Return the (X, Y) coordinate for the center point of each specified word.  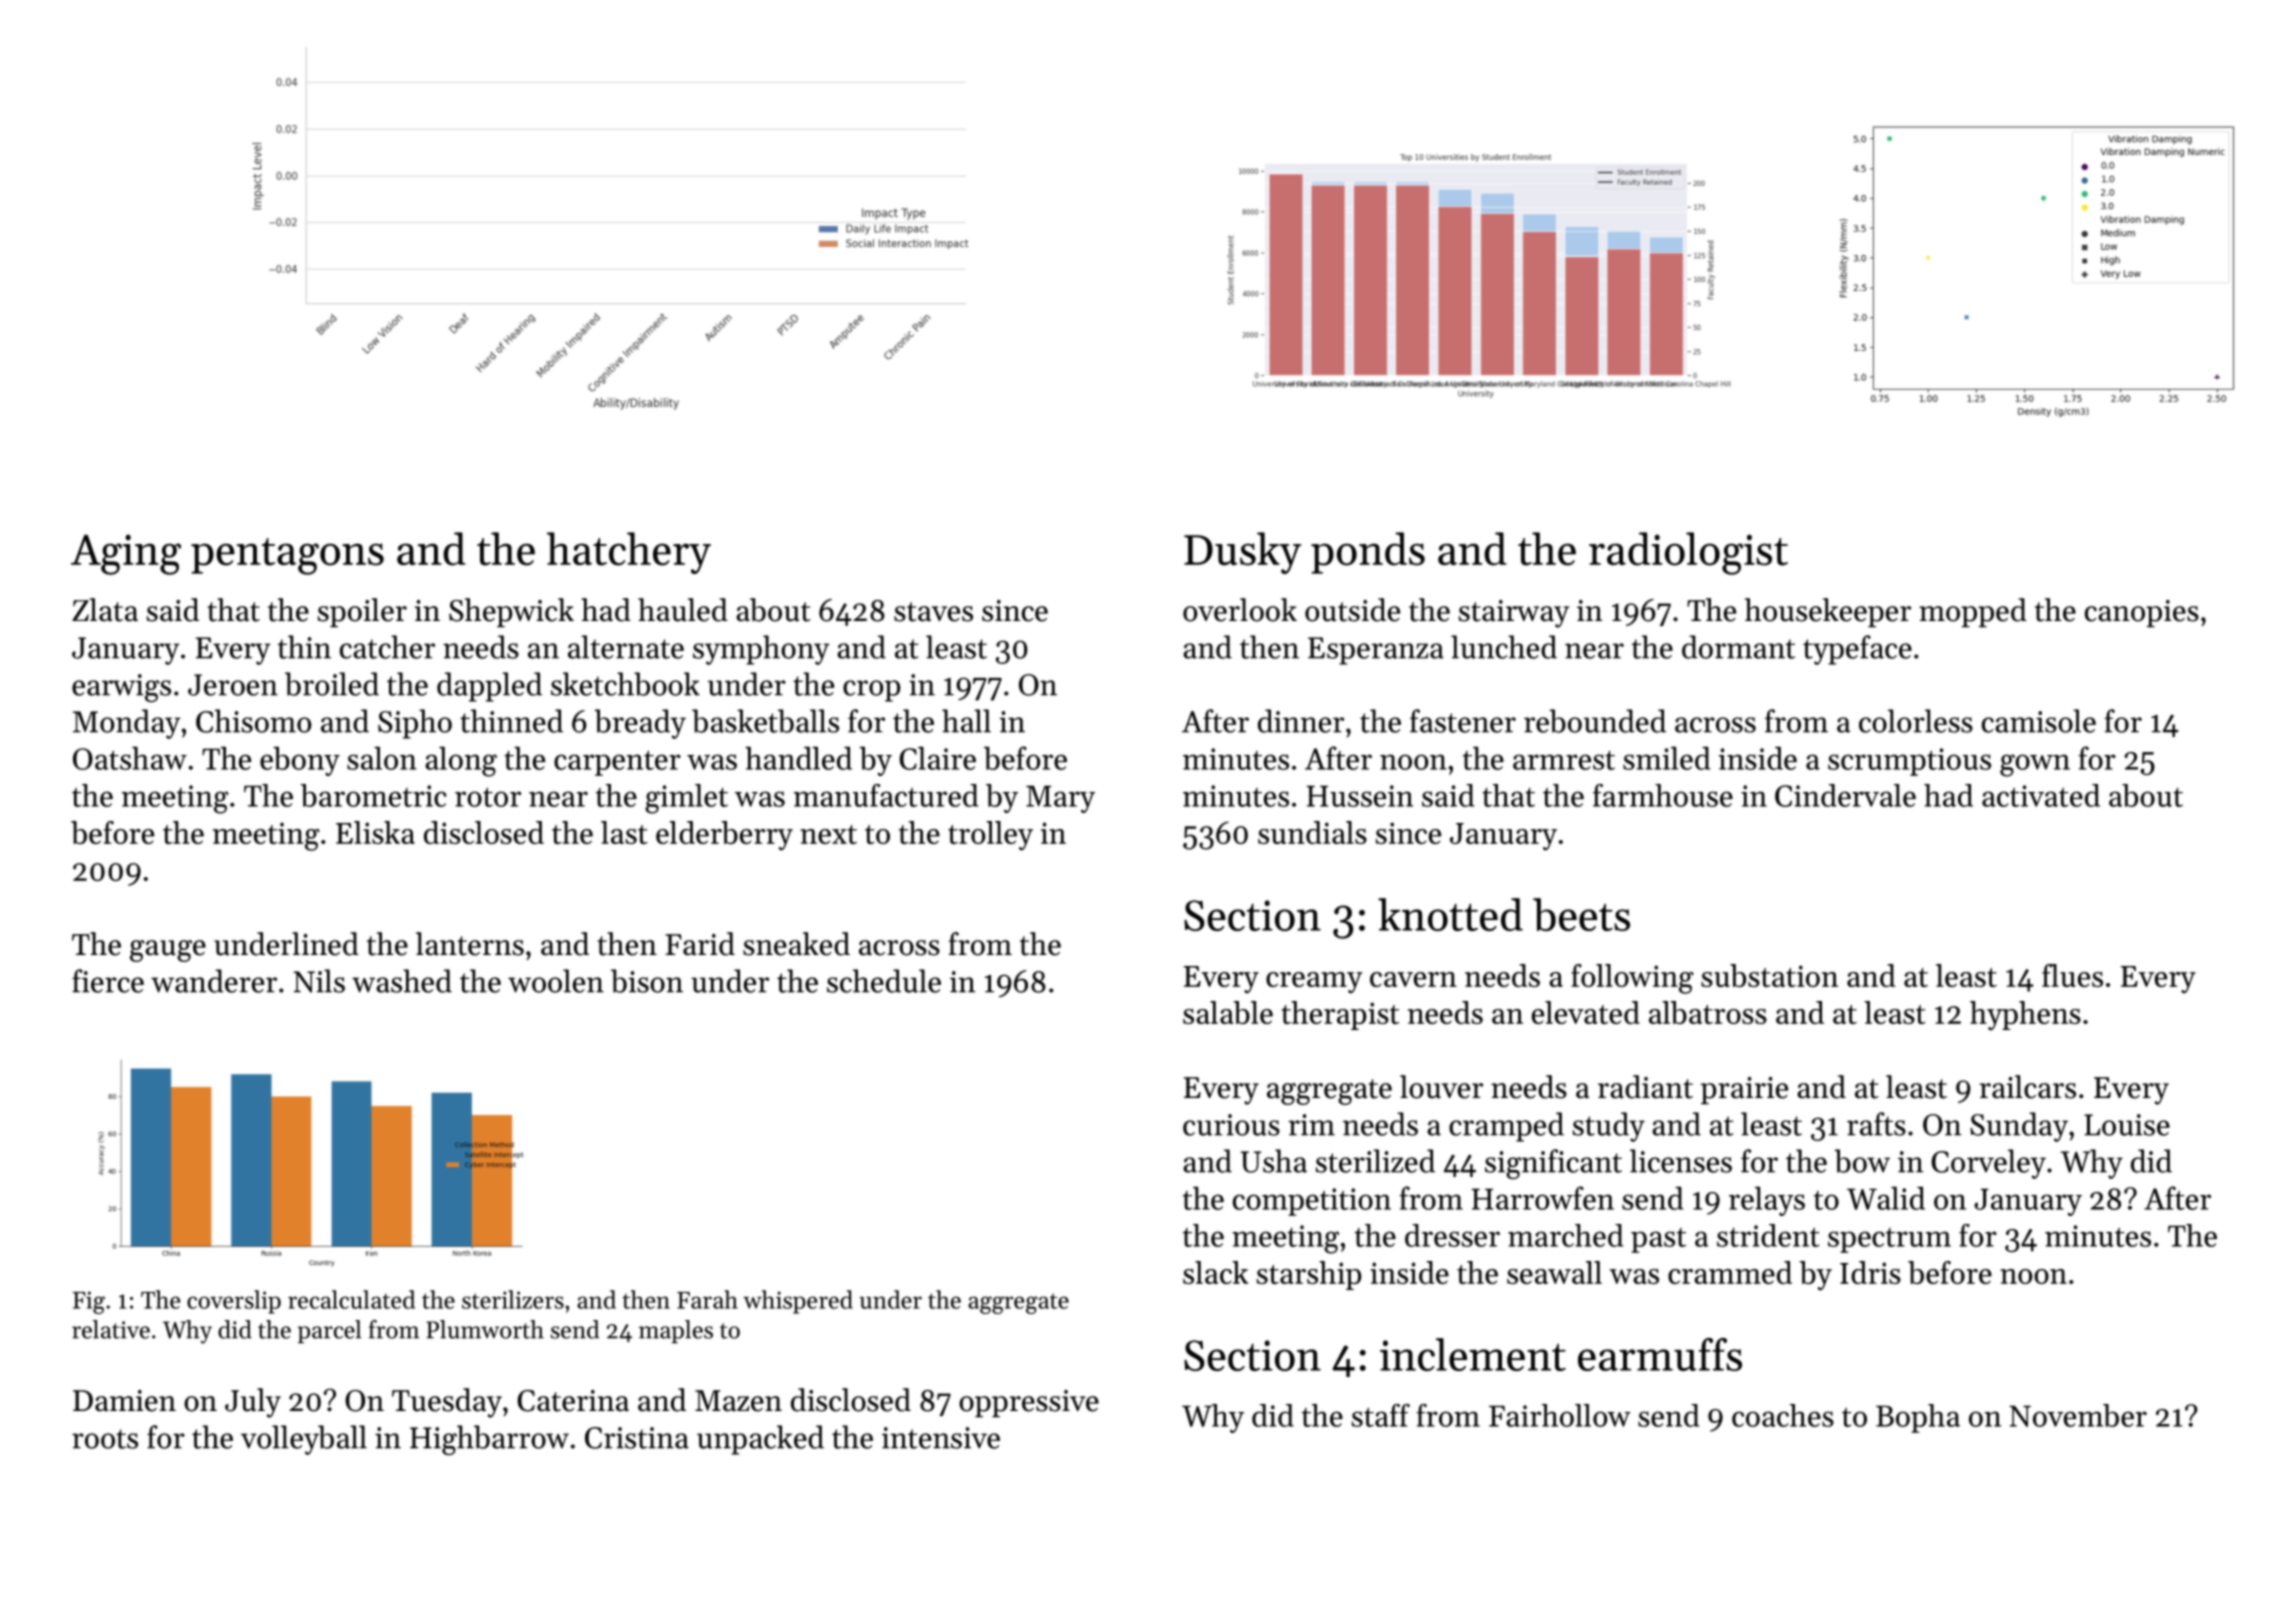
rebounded (1595, 721)
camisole (2039, 721)
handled (798, 758)
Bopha (1918, 1418)
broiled (332, 684)
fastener (1463, 721)
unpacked (760, 1440)
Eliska (375, 832)
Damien (124, 1401)
